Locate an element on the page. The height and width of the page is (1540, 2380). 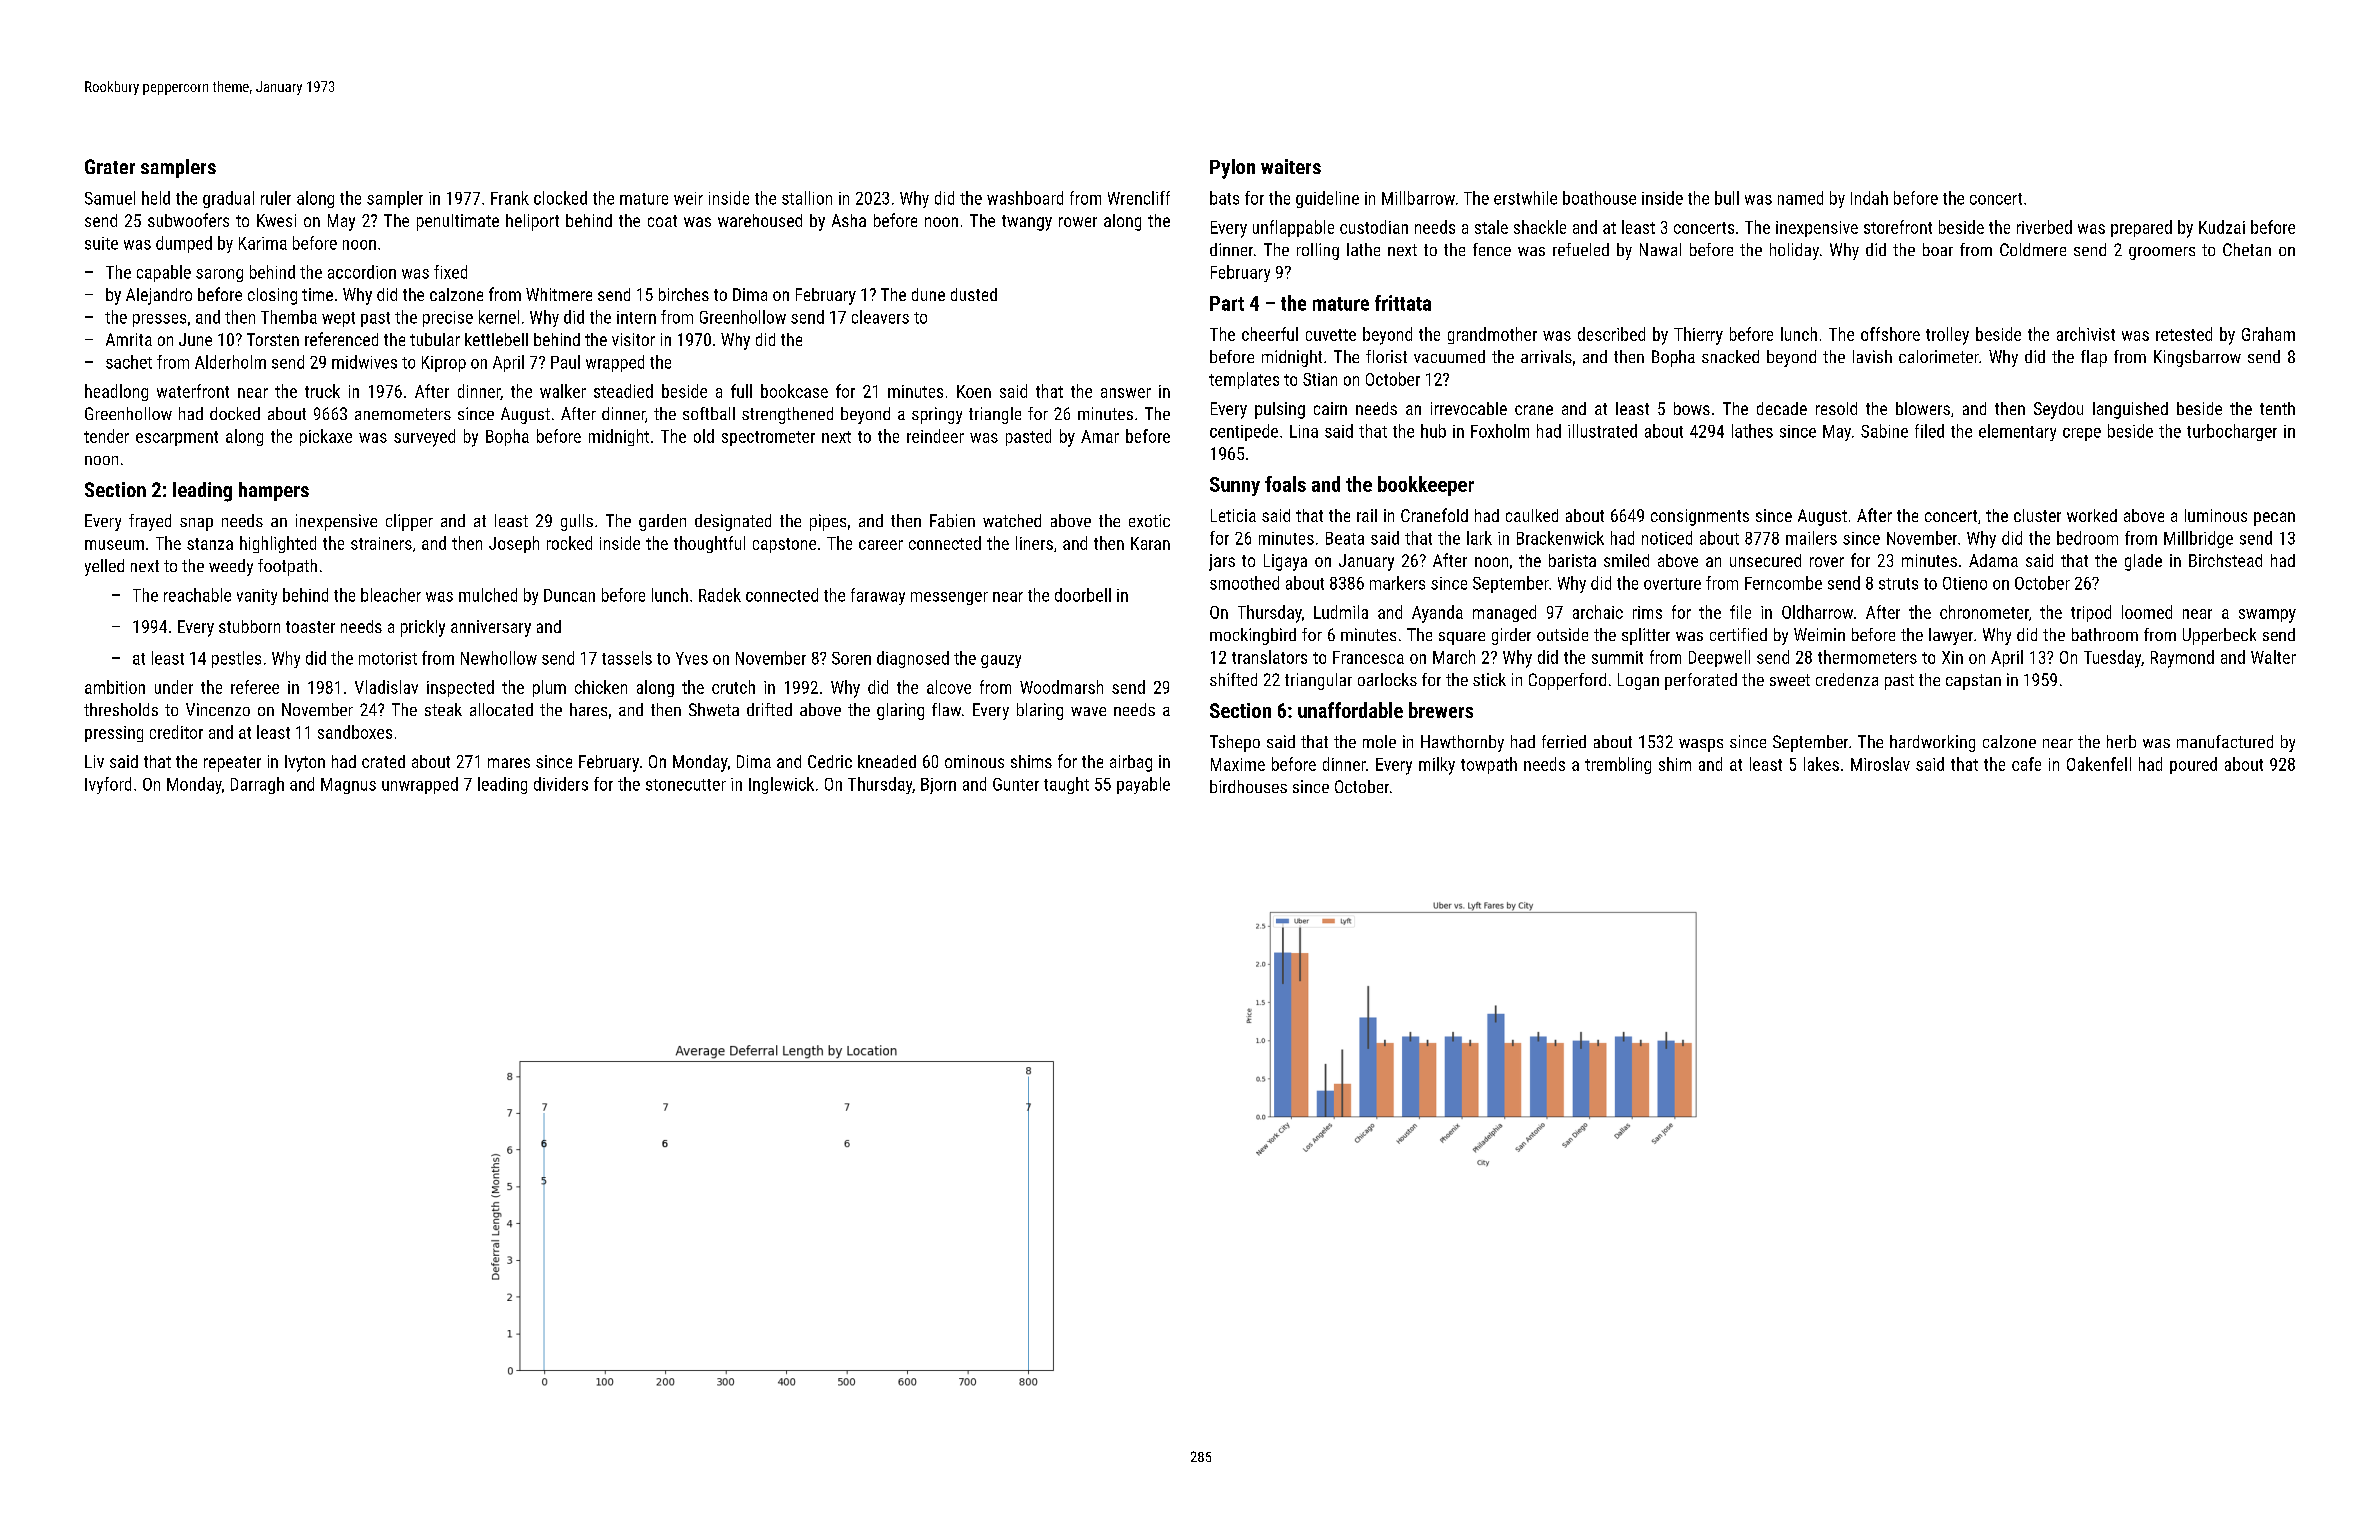
turbocharger is located at coordinates (2232, 432).
